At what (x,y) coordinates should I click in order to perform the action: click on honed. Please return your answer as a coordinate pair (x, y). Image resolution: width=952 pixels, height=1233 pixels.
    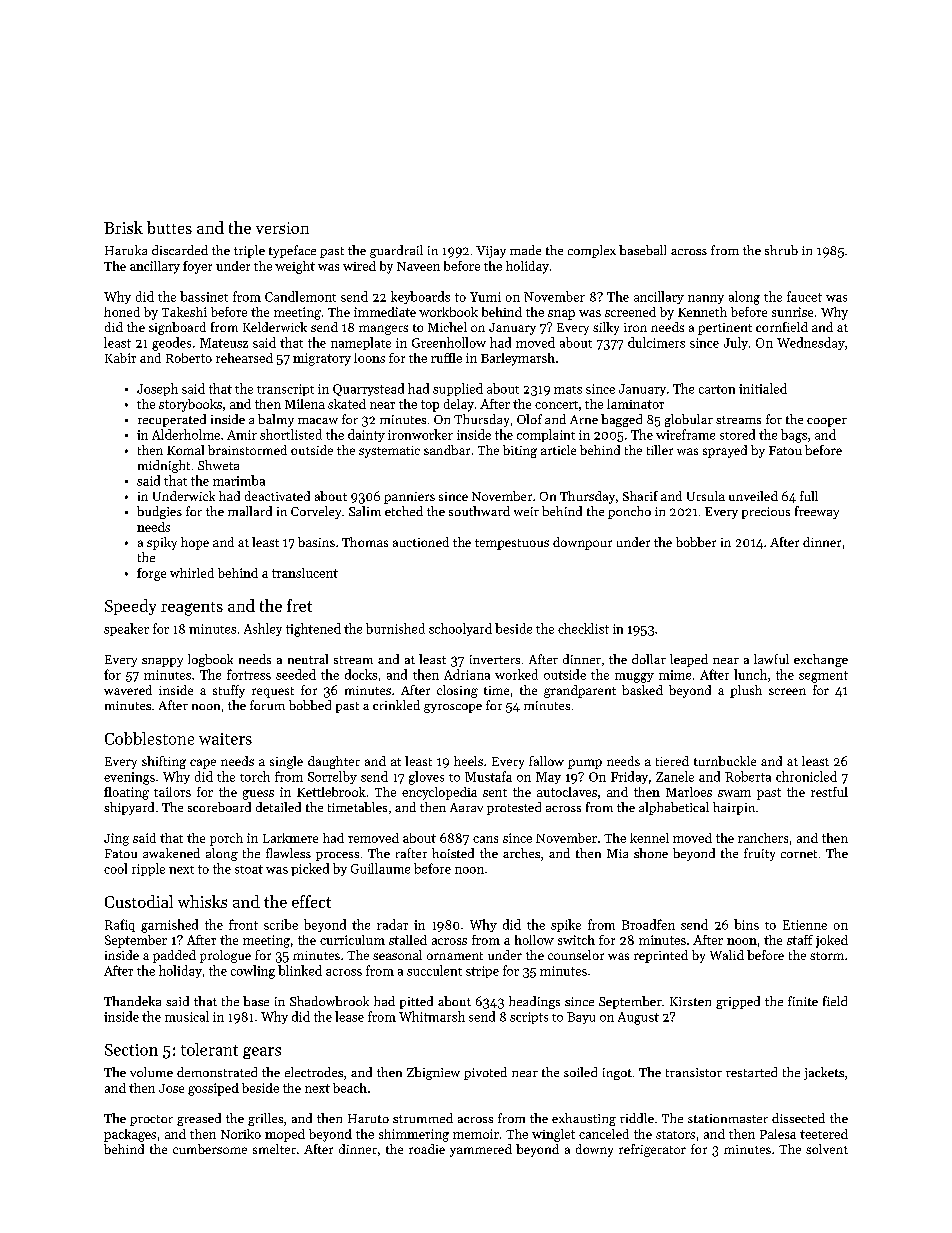
    Looking at the image, I should click on (122, 312).
